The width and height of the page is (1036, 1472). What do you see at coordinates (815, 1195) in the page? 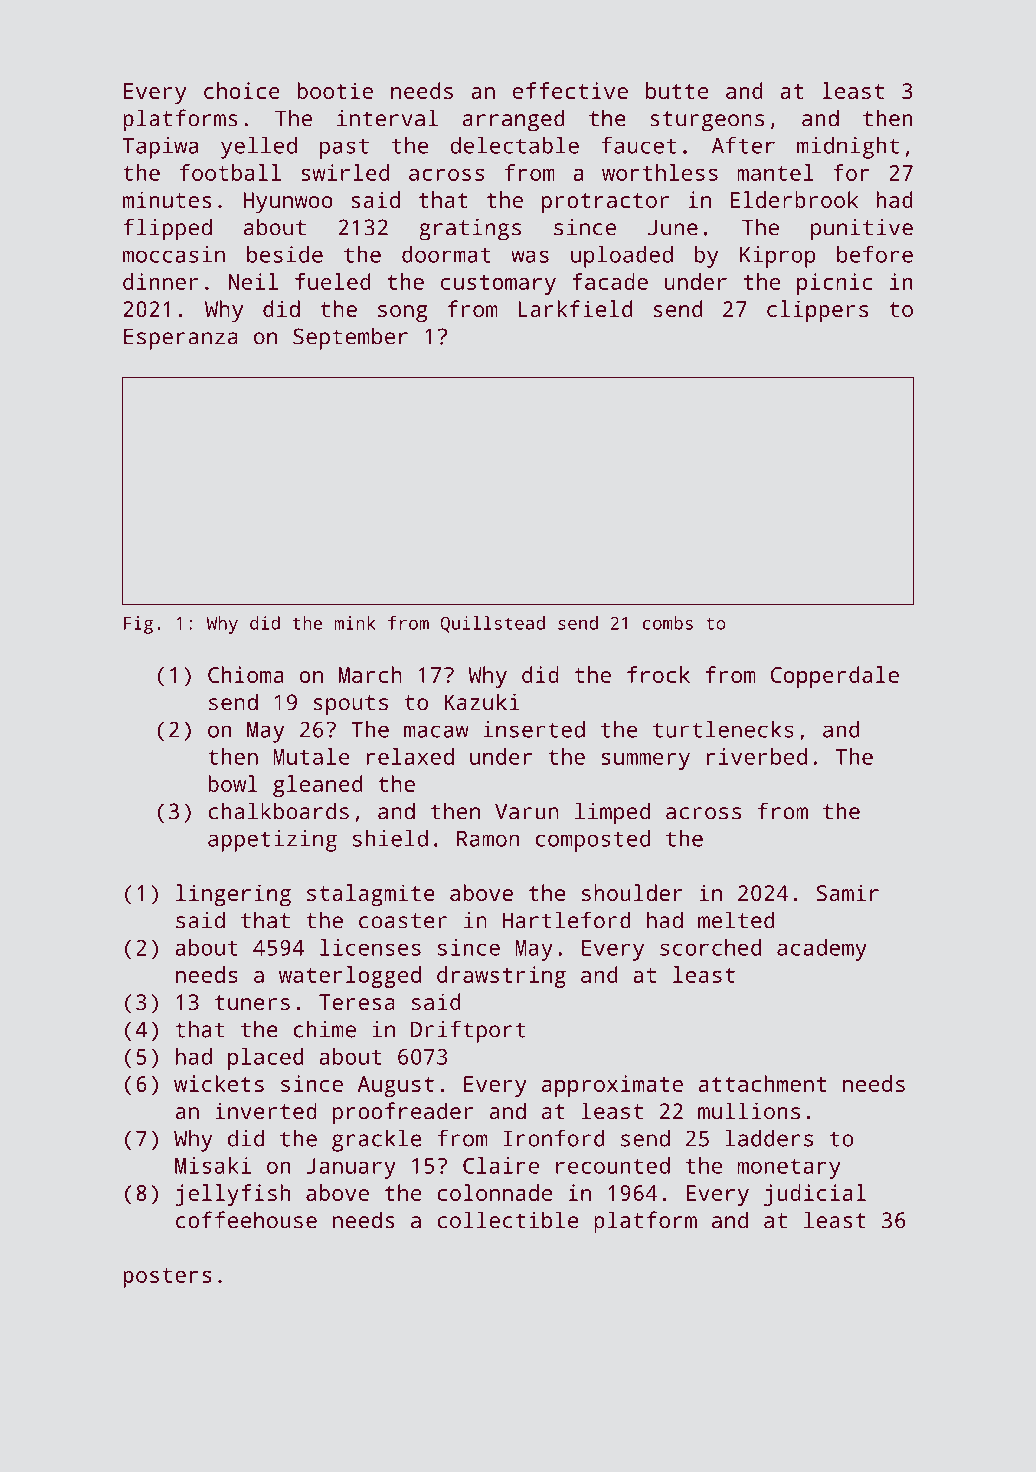
I see `judicial` at bounding box center [815, 1195].
